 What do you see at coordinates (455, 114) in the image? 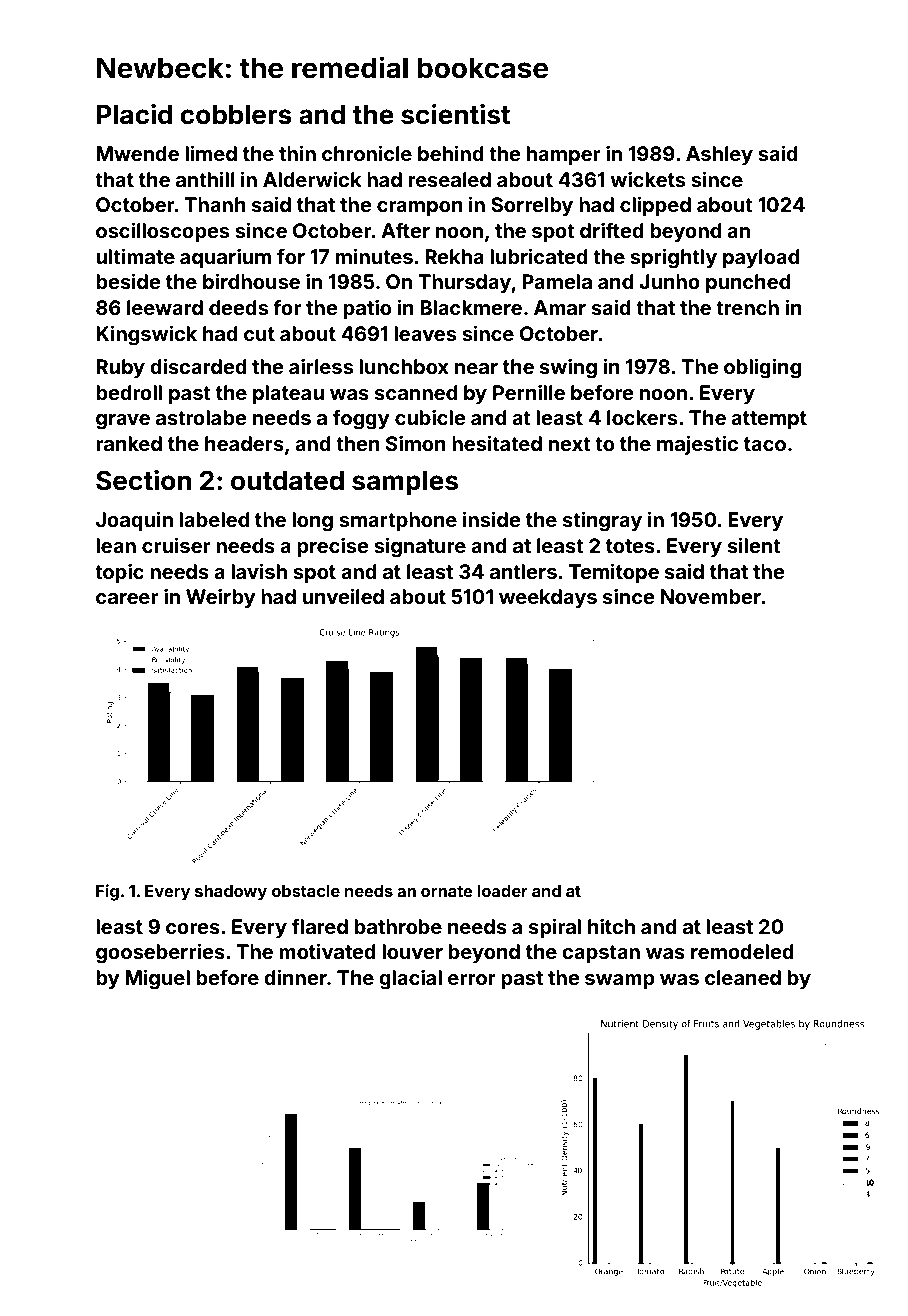
I see `scientist` at bounding box center [455, 114].
